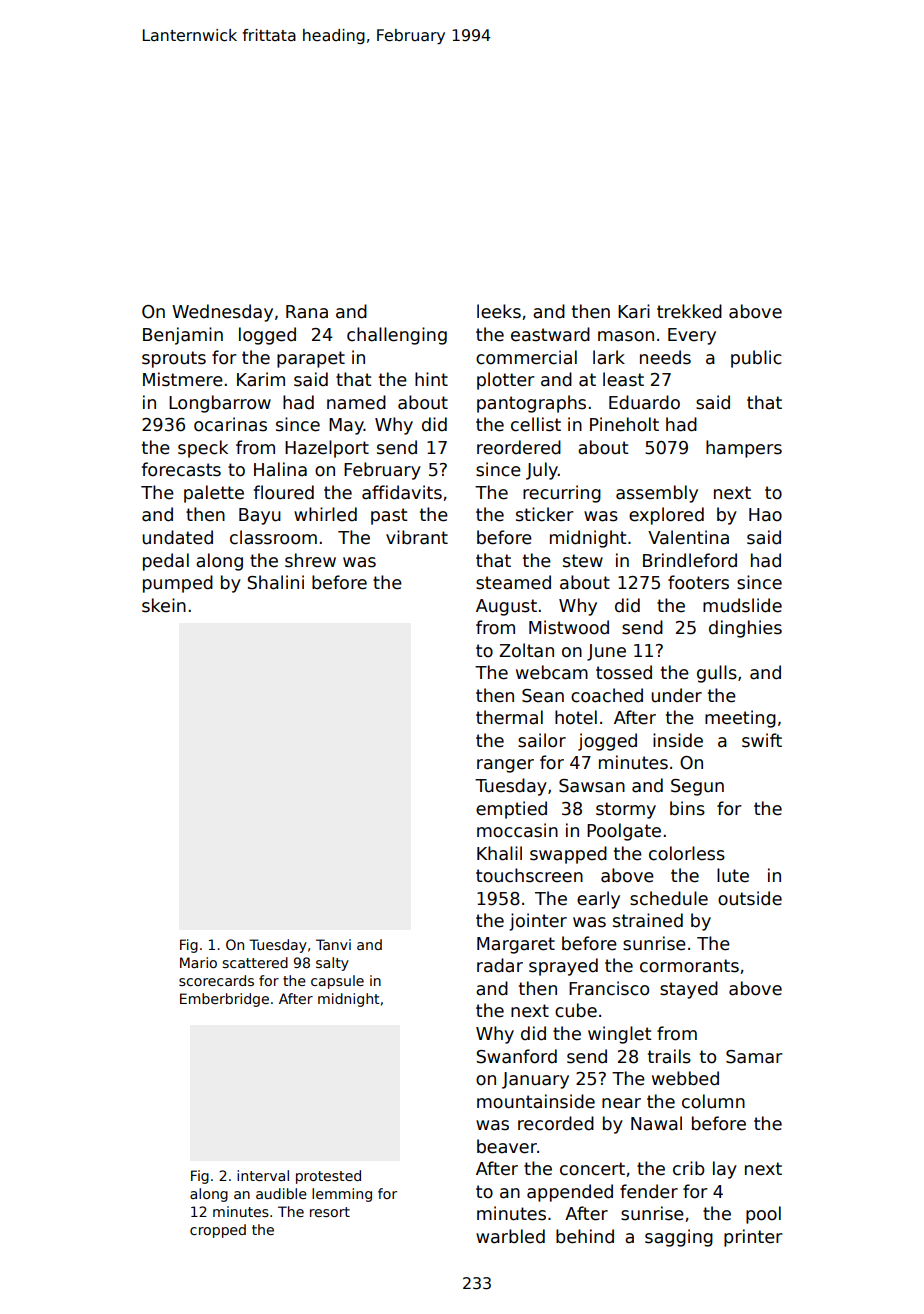 The width and height of the screenshot is (924, 1314). Describe the element at coordinates (183, 336) in the screenshot. I see `Benjamin` at that location.
